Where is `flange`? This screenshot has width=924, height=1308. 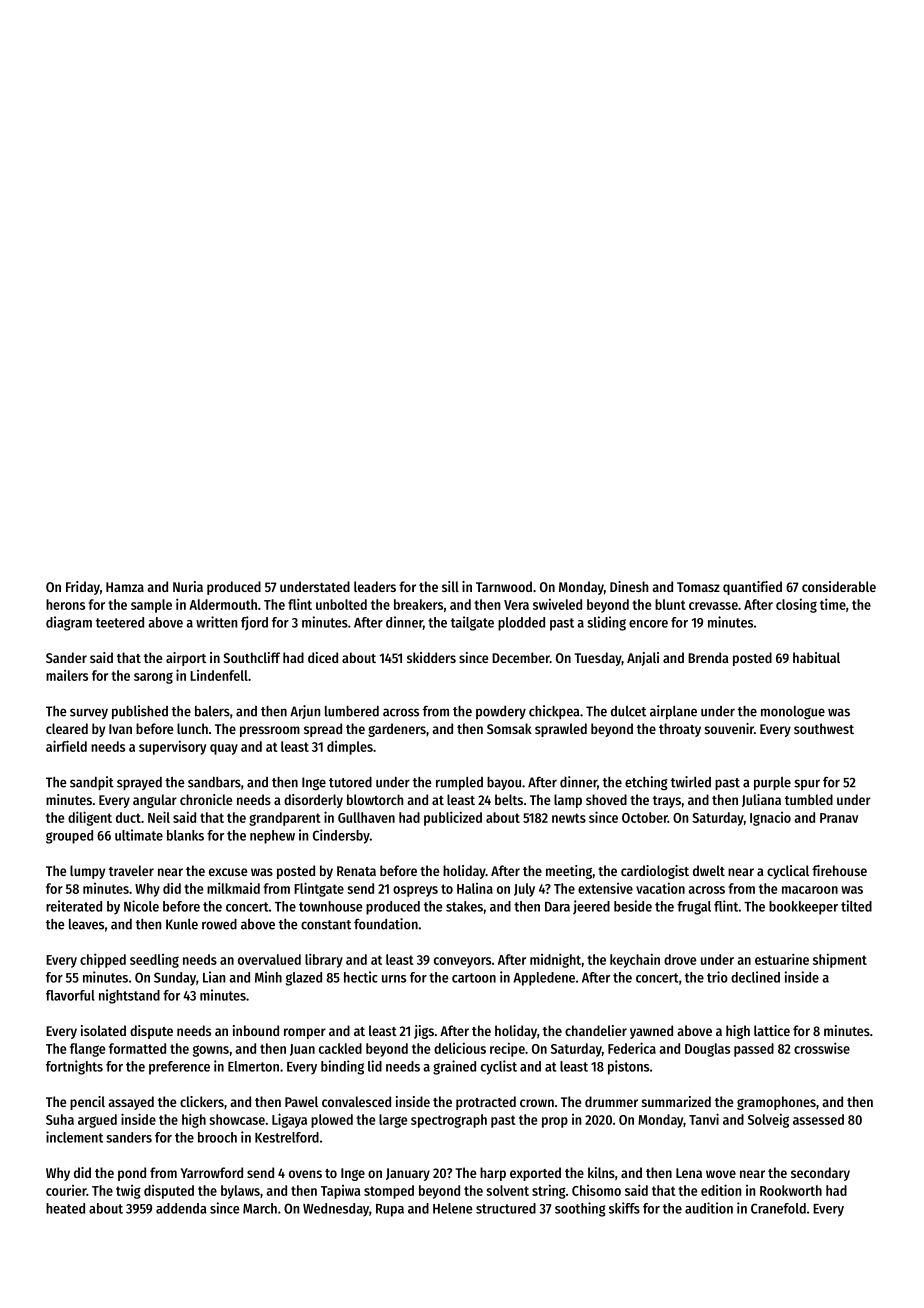
flange is located at coordinates (87, 1050).
